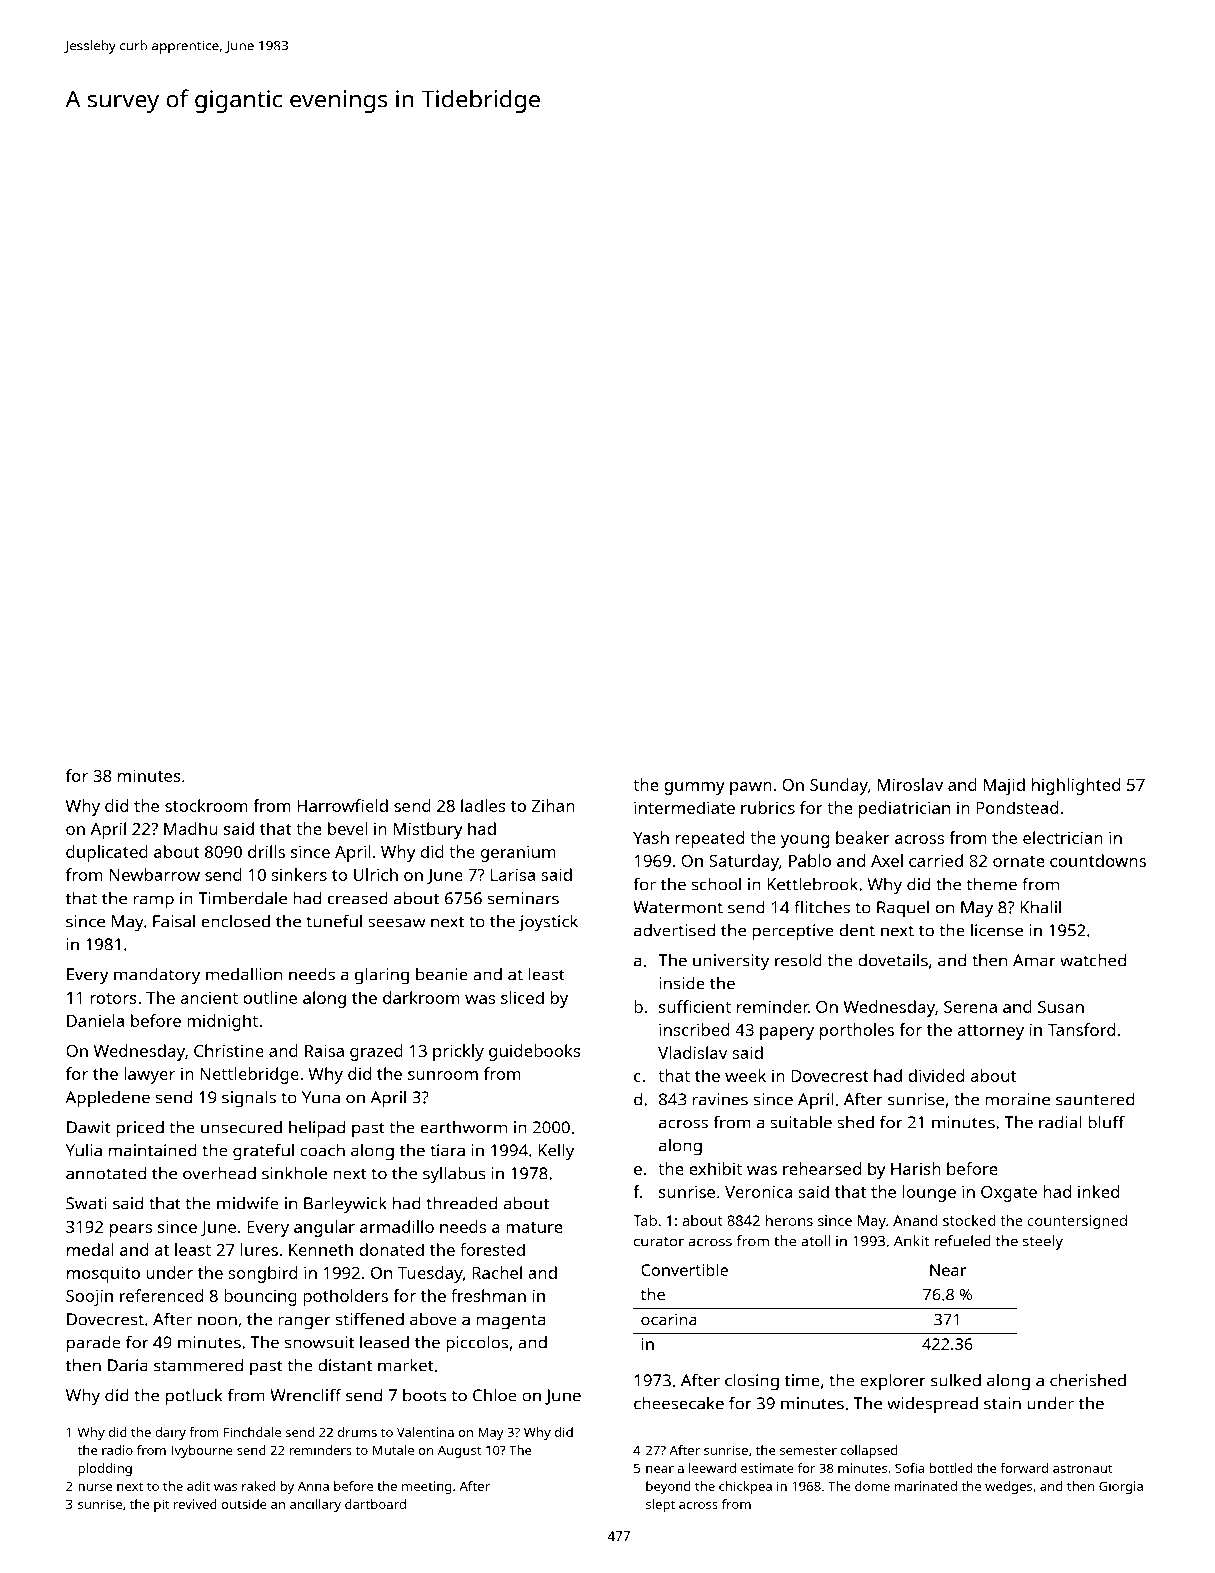 The height and width of the screenshot is (1573, 1215). I want to click on exhibit, so click(715, 1168).
